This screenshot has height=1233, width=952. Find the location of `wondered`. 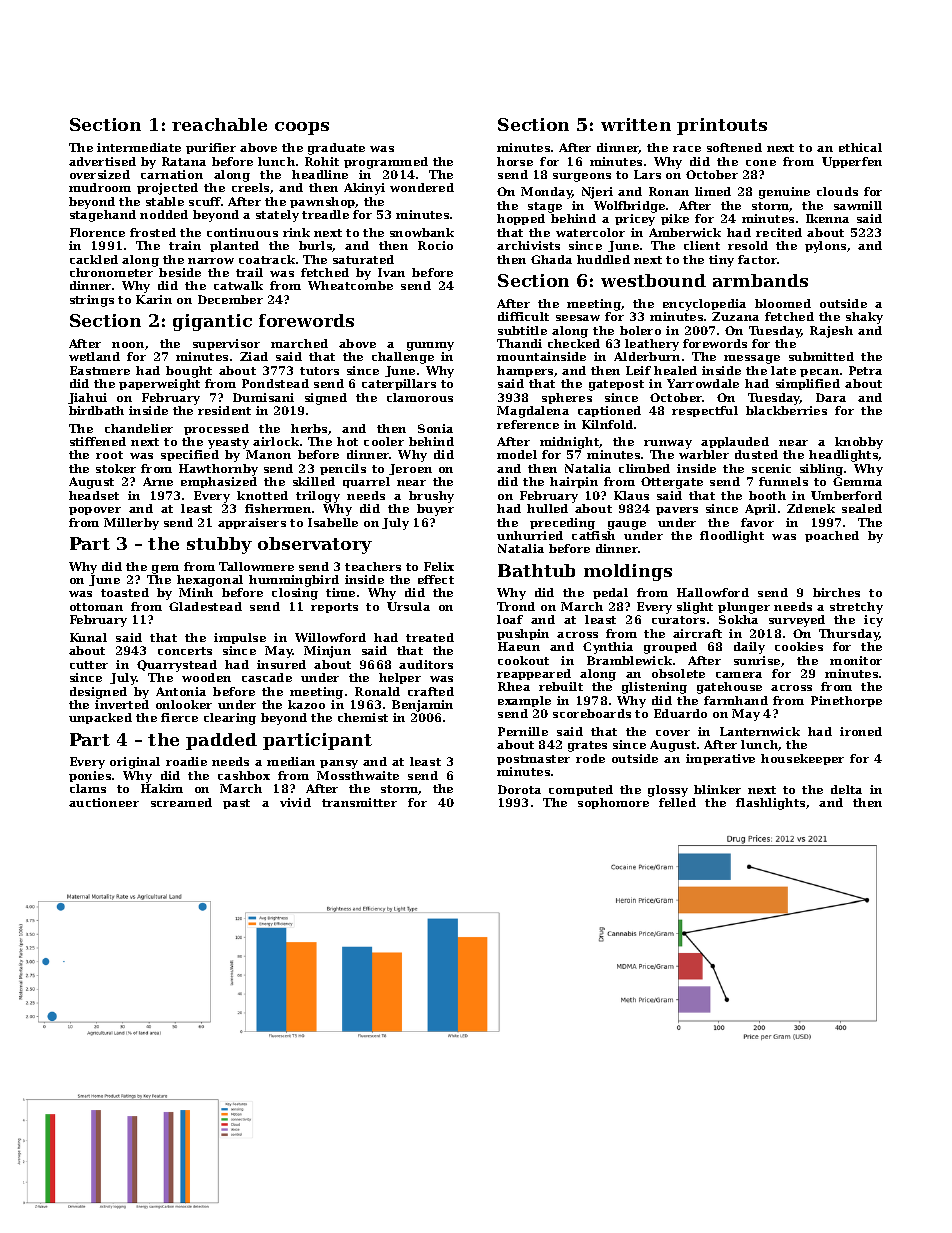

wondered is located at coordinates (422, 187).
